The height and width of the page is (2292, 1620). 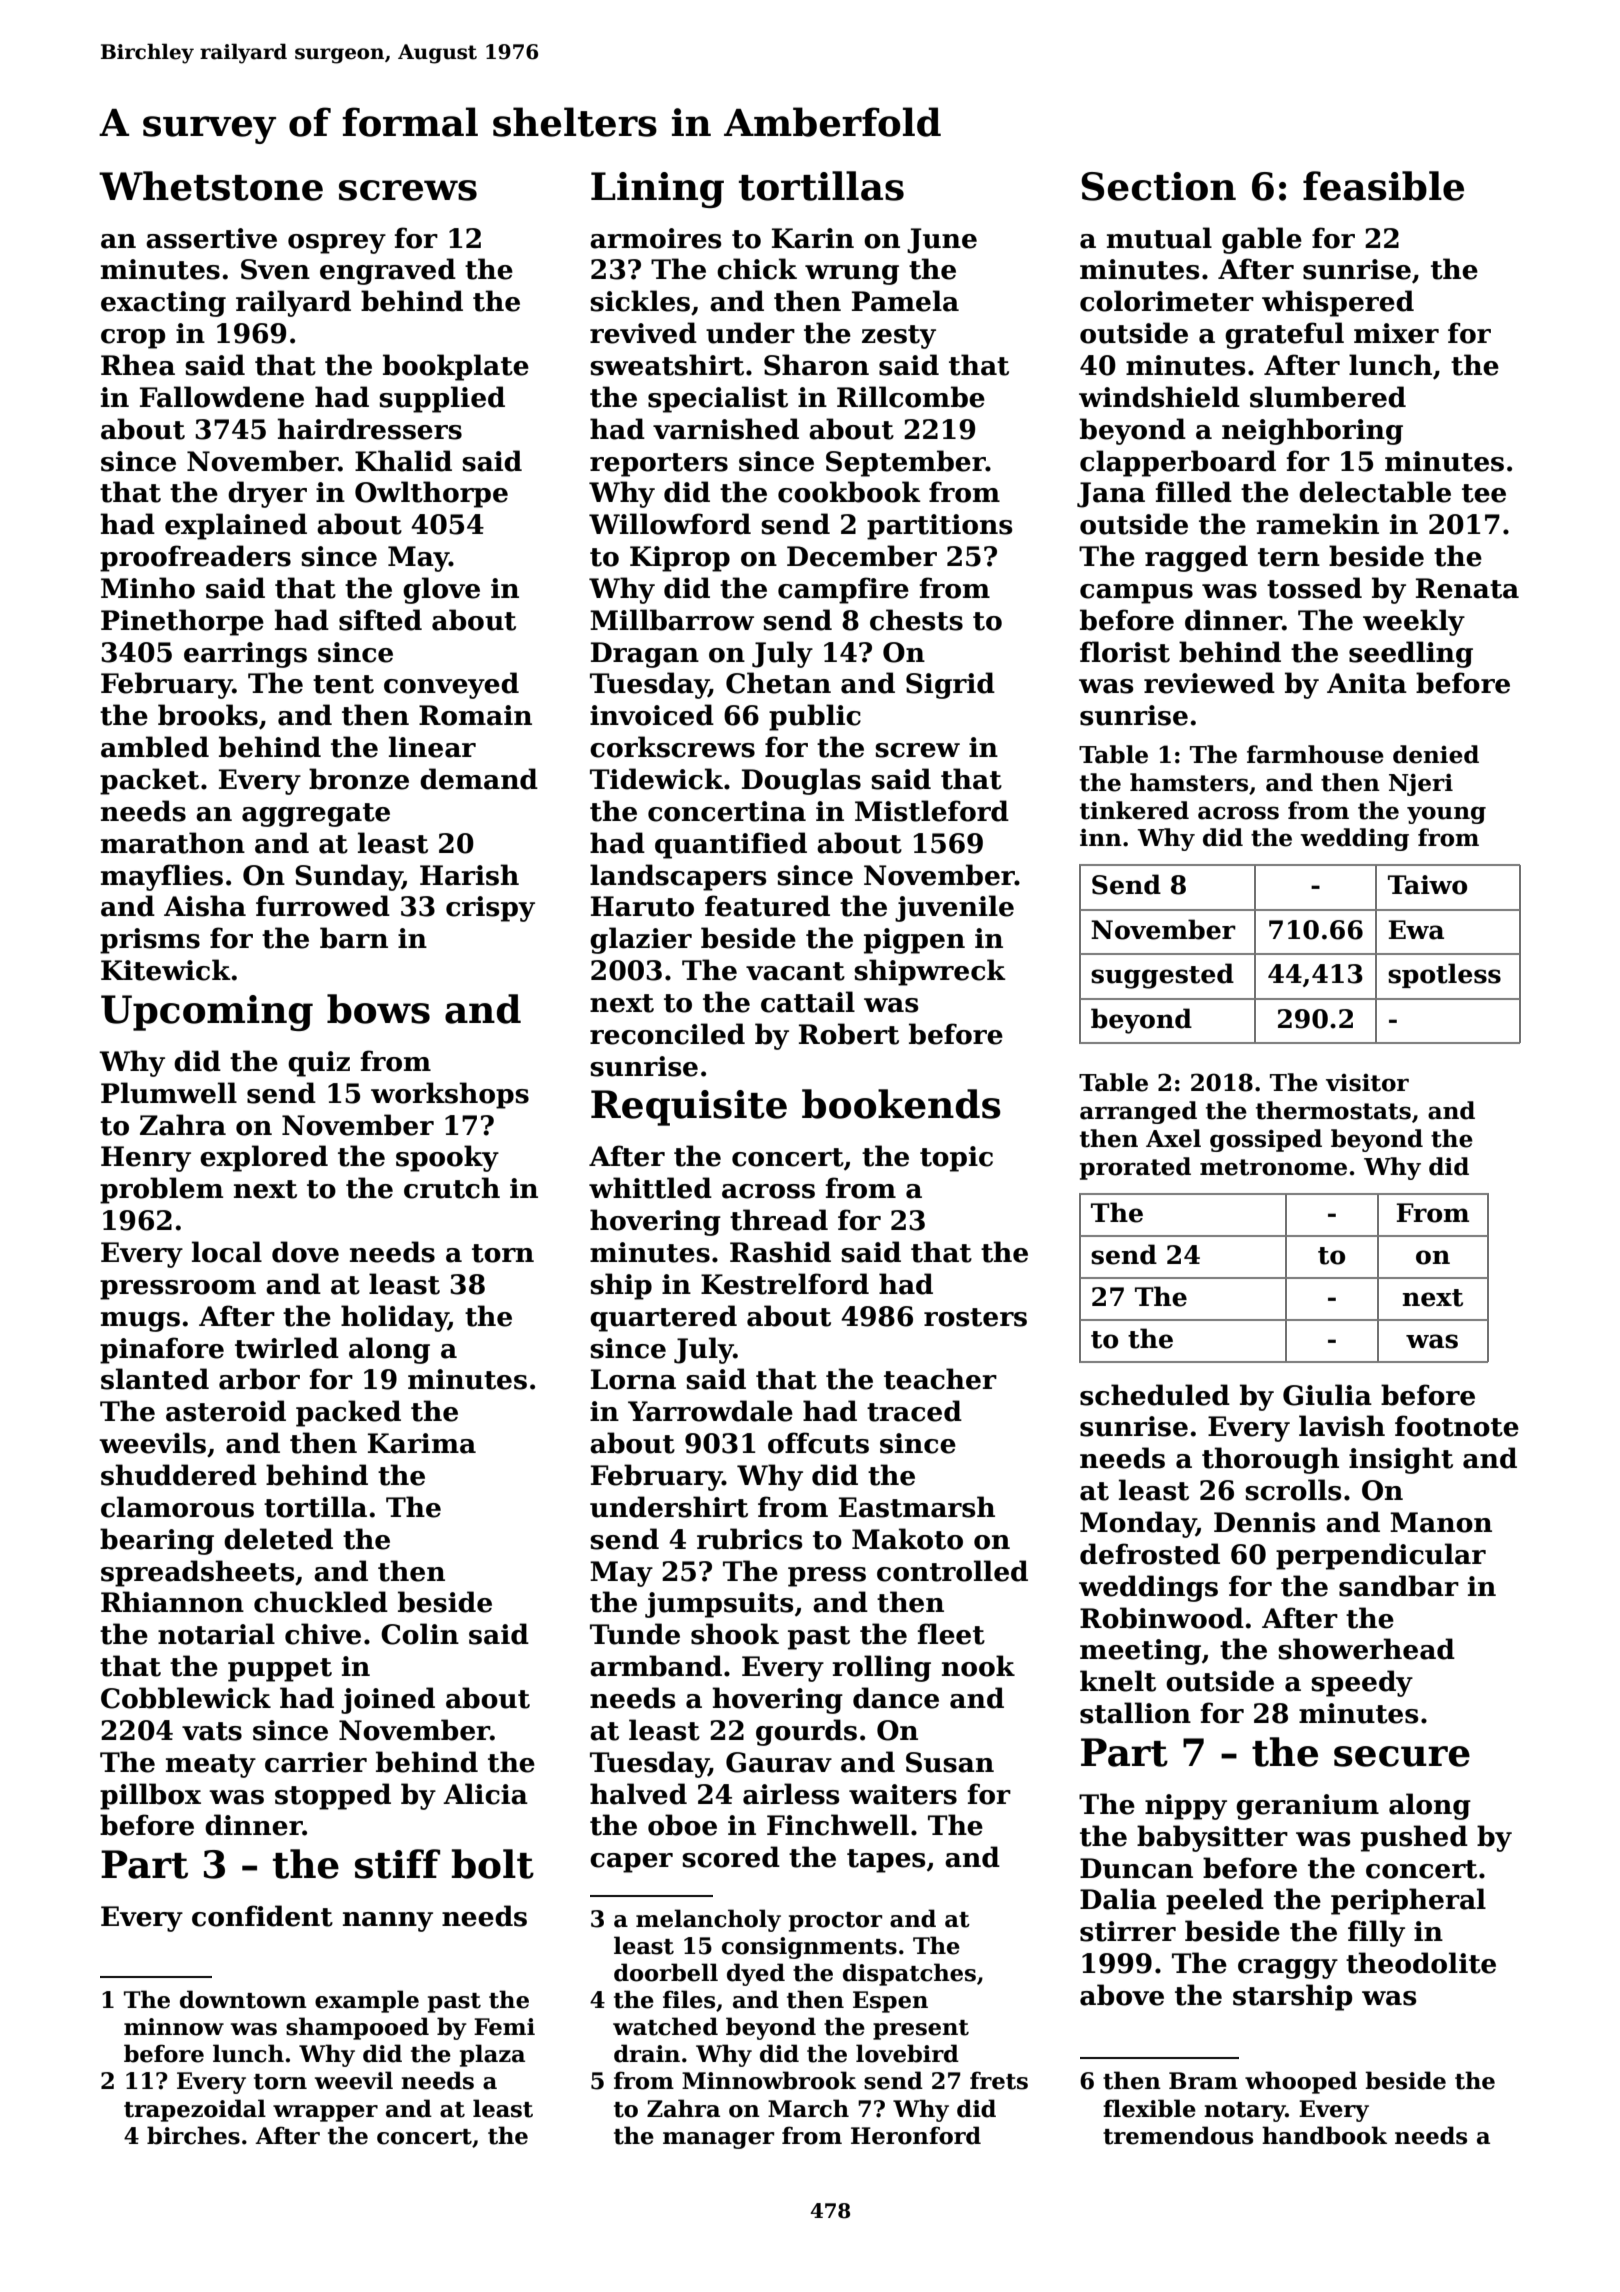 I want to click on example, so click(x=367, y=2001).
